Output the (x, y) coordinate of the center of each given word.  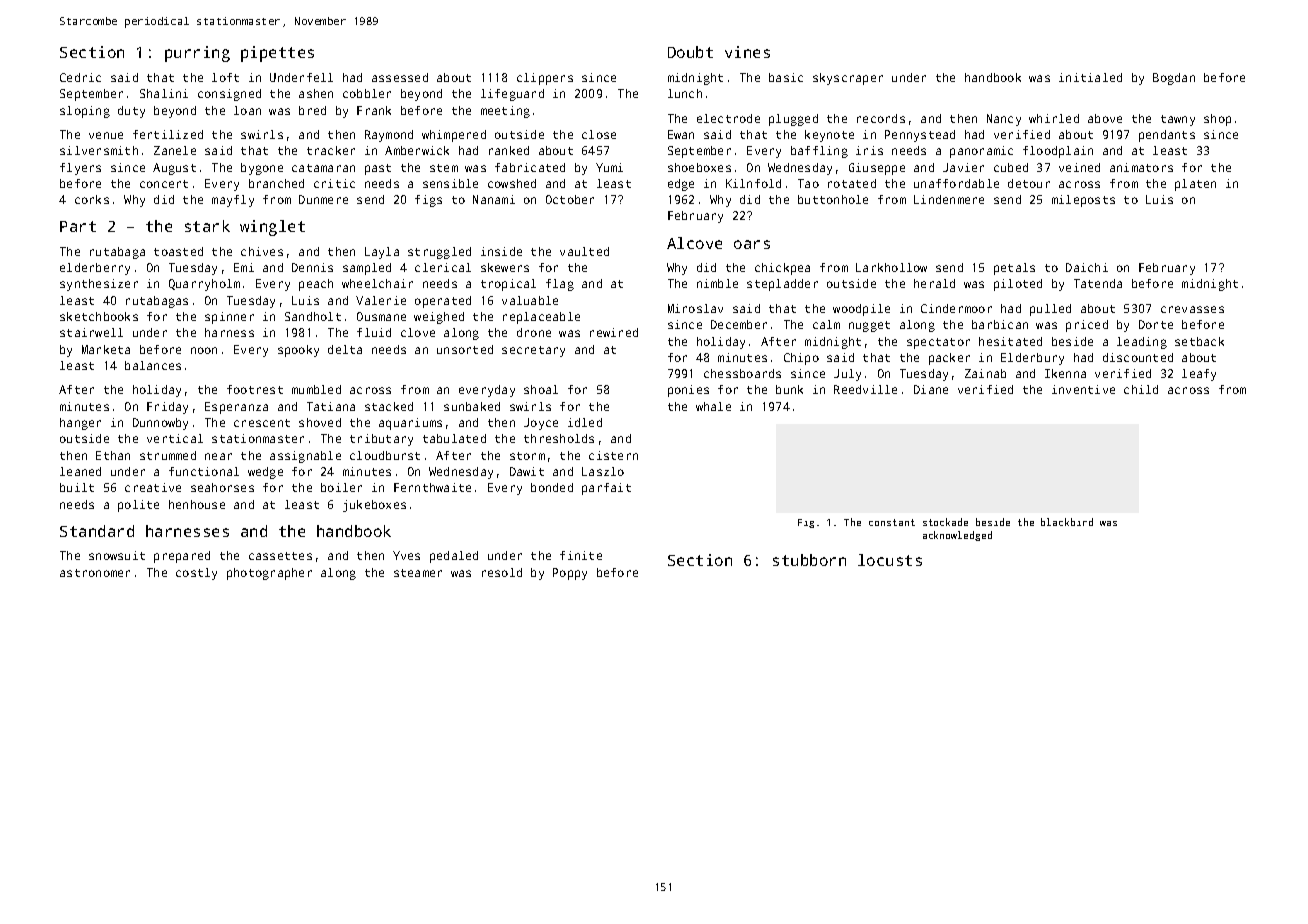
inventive (1083, 389)
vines (747, 52)
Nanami (494, 199)
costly (196, 574)
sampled (367, 269)
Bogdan (1174, 79)
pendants (1167, 136)
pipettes (277, 54)
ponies (688, 391)
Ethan (113, 455)
